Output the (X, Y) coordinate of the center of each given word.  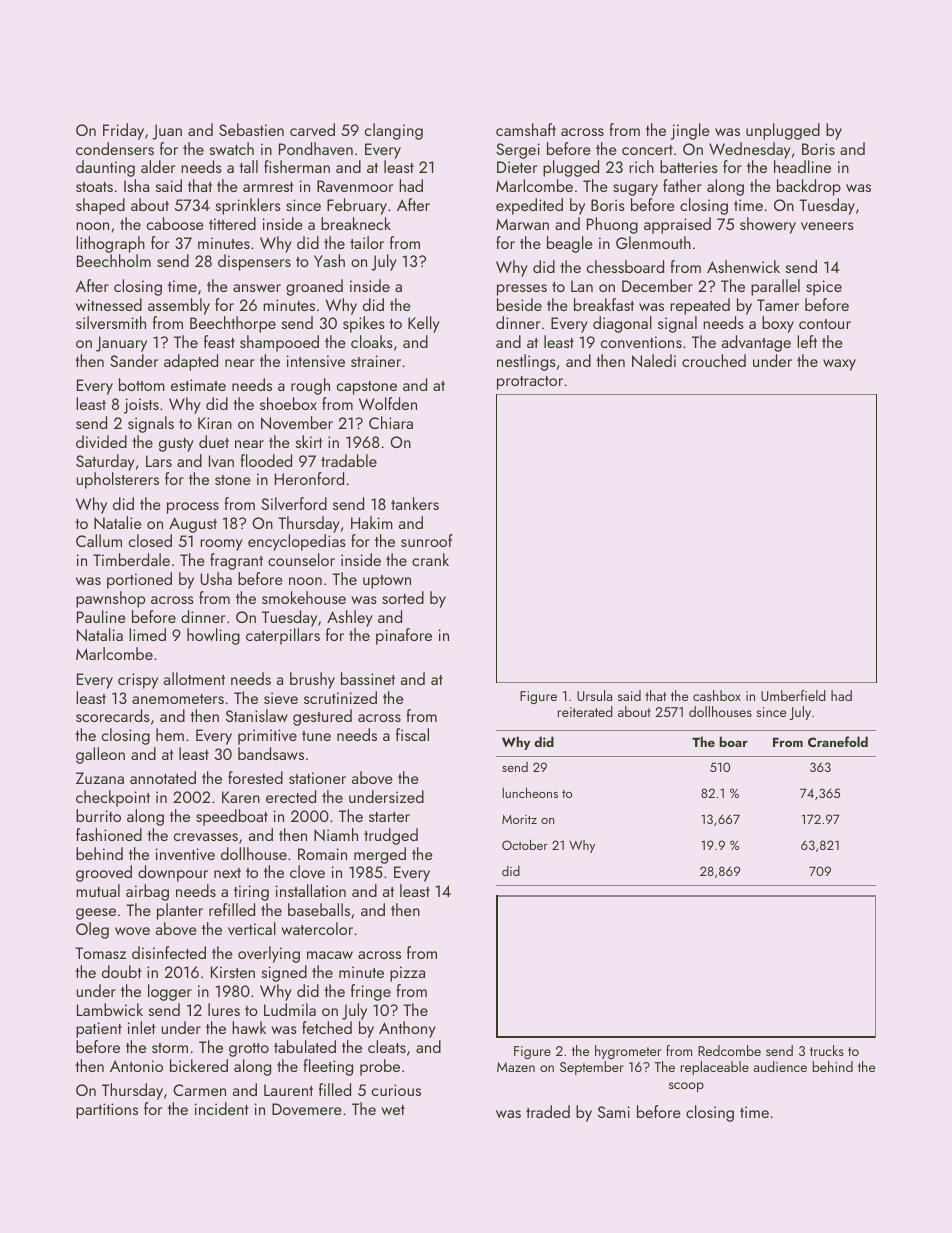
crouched (714, 360)
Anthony (407, 1029)
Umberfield (793, 695)
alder (158, 166)
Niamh (336, 834)
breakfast (604, 304)
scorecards (113, 715)
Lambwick (110, 1009)
